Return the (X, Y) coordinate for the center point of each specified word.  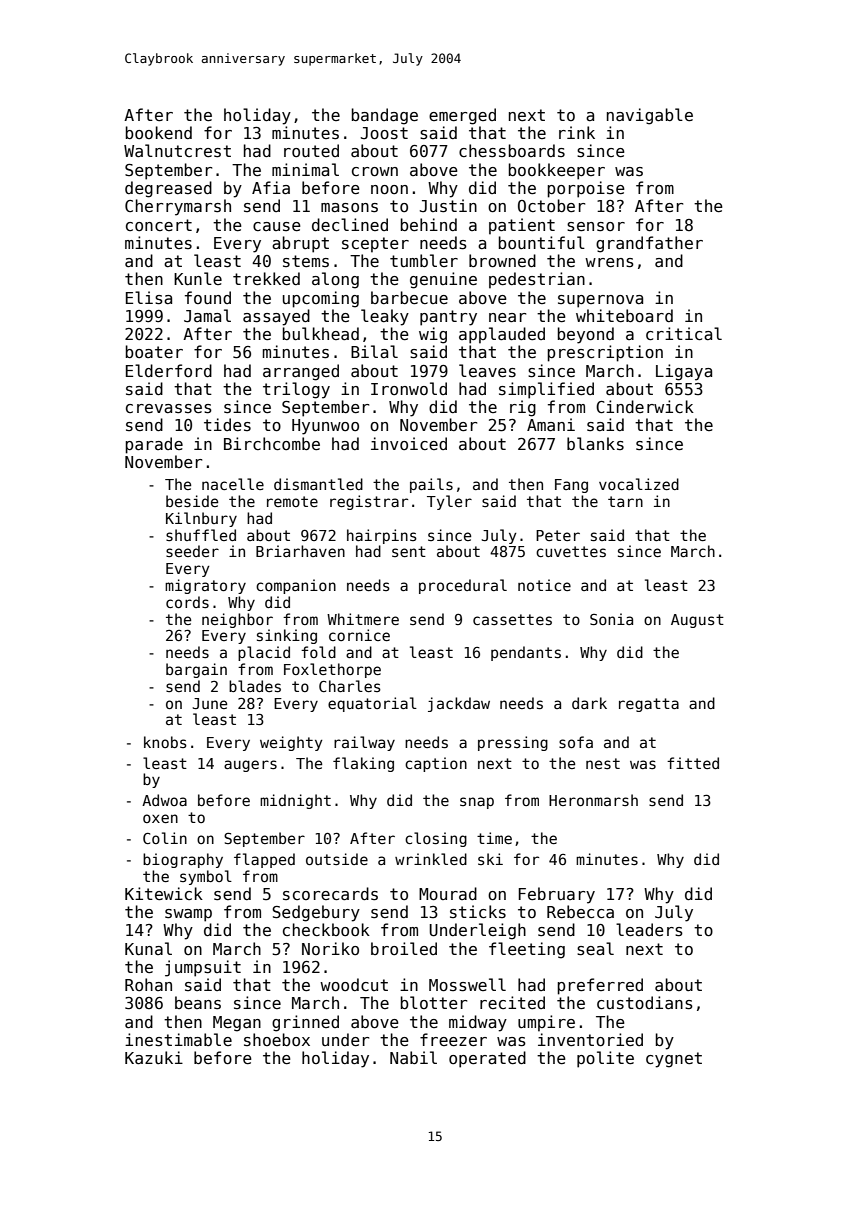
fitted (693, 763)
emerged (462, 116)
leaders (649, 930)
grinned (305, 1023)
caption (436, 764)
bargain (196, 670)
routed (311, 150)
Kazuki (154, 1057)
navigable (650, 116)
